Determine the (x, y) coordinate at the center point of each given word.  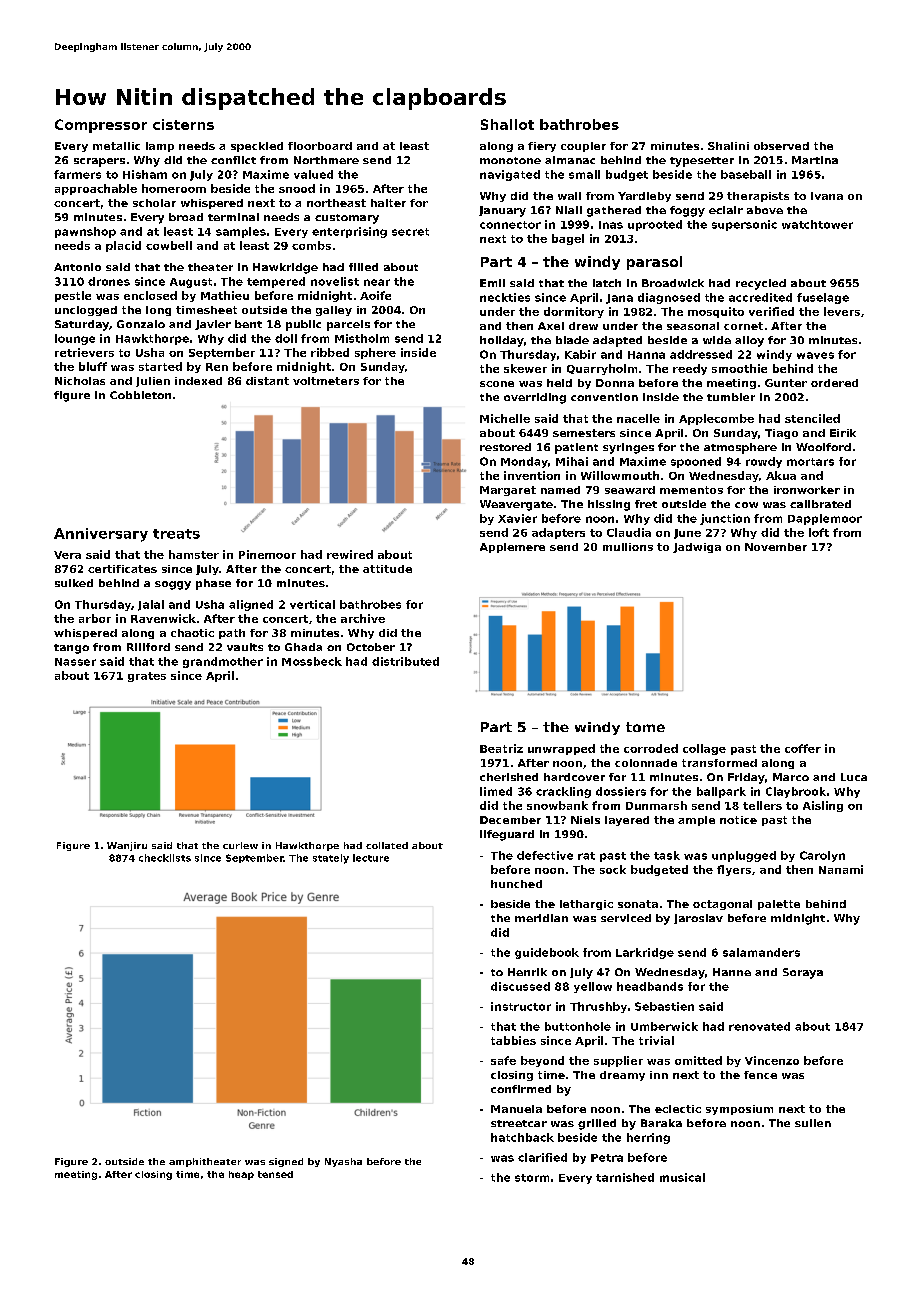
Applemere (512, 548)
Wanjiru (127, 846)
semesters (584, 433)
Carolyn (822, 856)
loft (819, 532)
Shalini (728, 146)
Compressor (101, 126)
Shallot (507, 124)
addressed (701, 354)
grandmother (223, 662)
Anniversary (101, 535)
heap (241, 1175)
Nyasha (343, 1162)
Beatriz (501, 748)
